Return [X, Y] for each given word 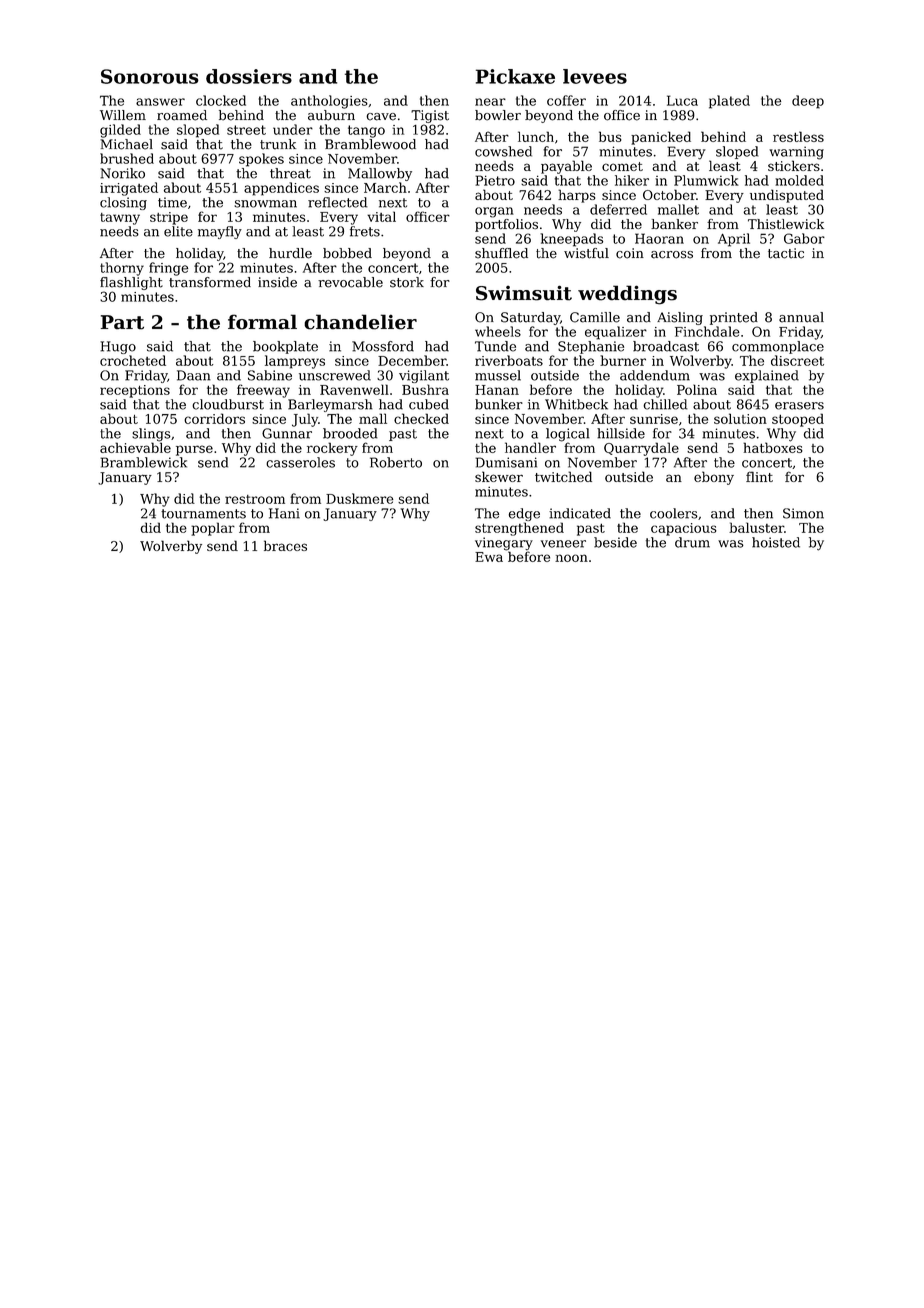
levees [595, 76]
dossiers [249, 76]
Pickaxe [515, 76]
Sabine [270, 375]
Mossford [383, 346]
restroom [255, 499]
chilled [665, 404]
